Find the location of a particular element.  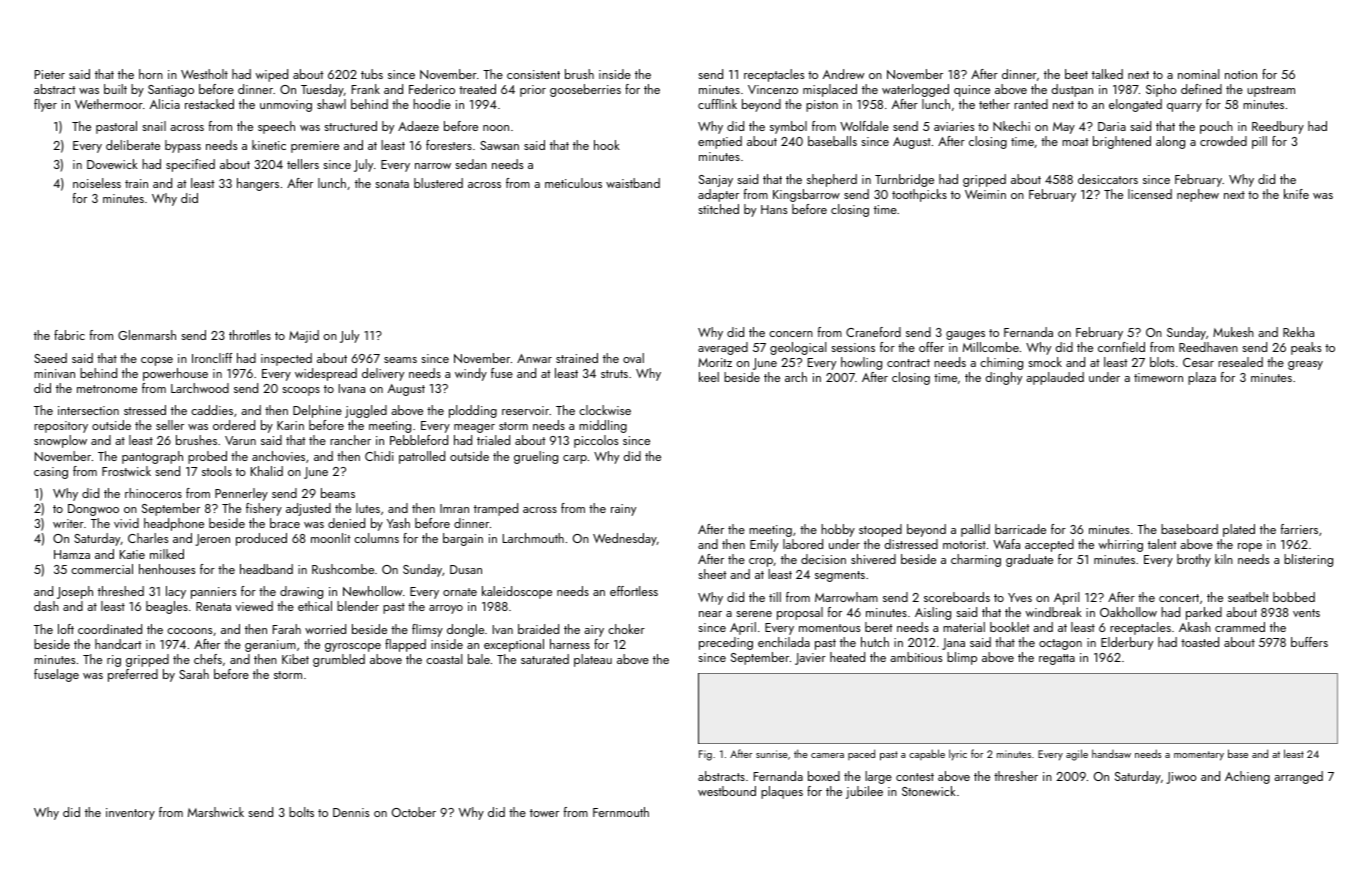

sonata is located at coordinates (392, 184).
